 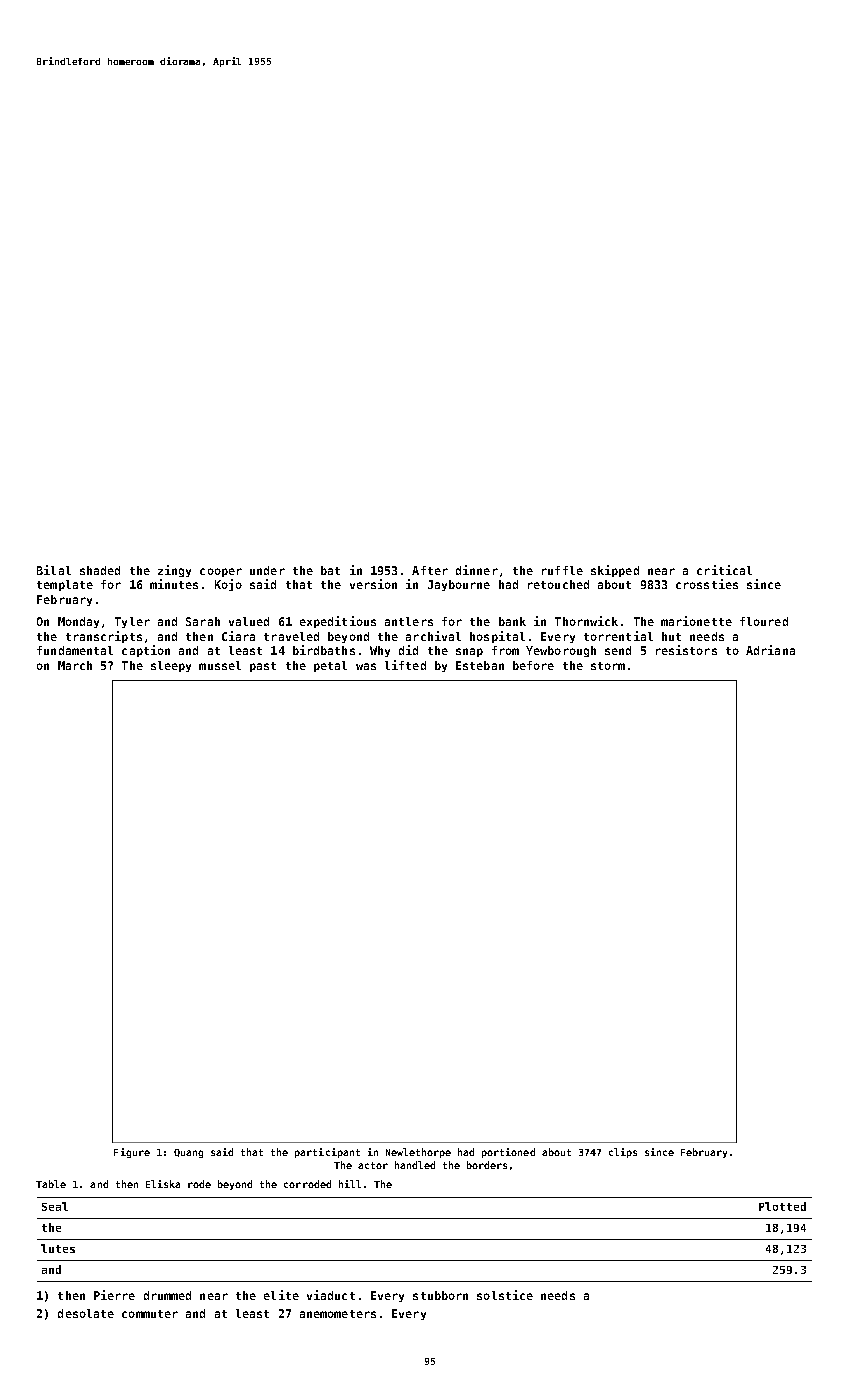 What do you see at coordinates (533, 665) in the document?
I see `before` at bounding box center [533, 665].
